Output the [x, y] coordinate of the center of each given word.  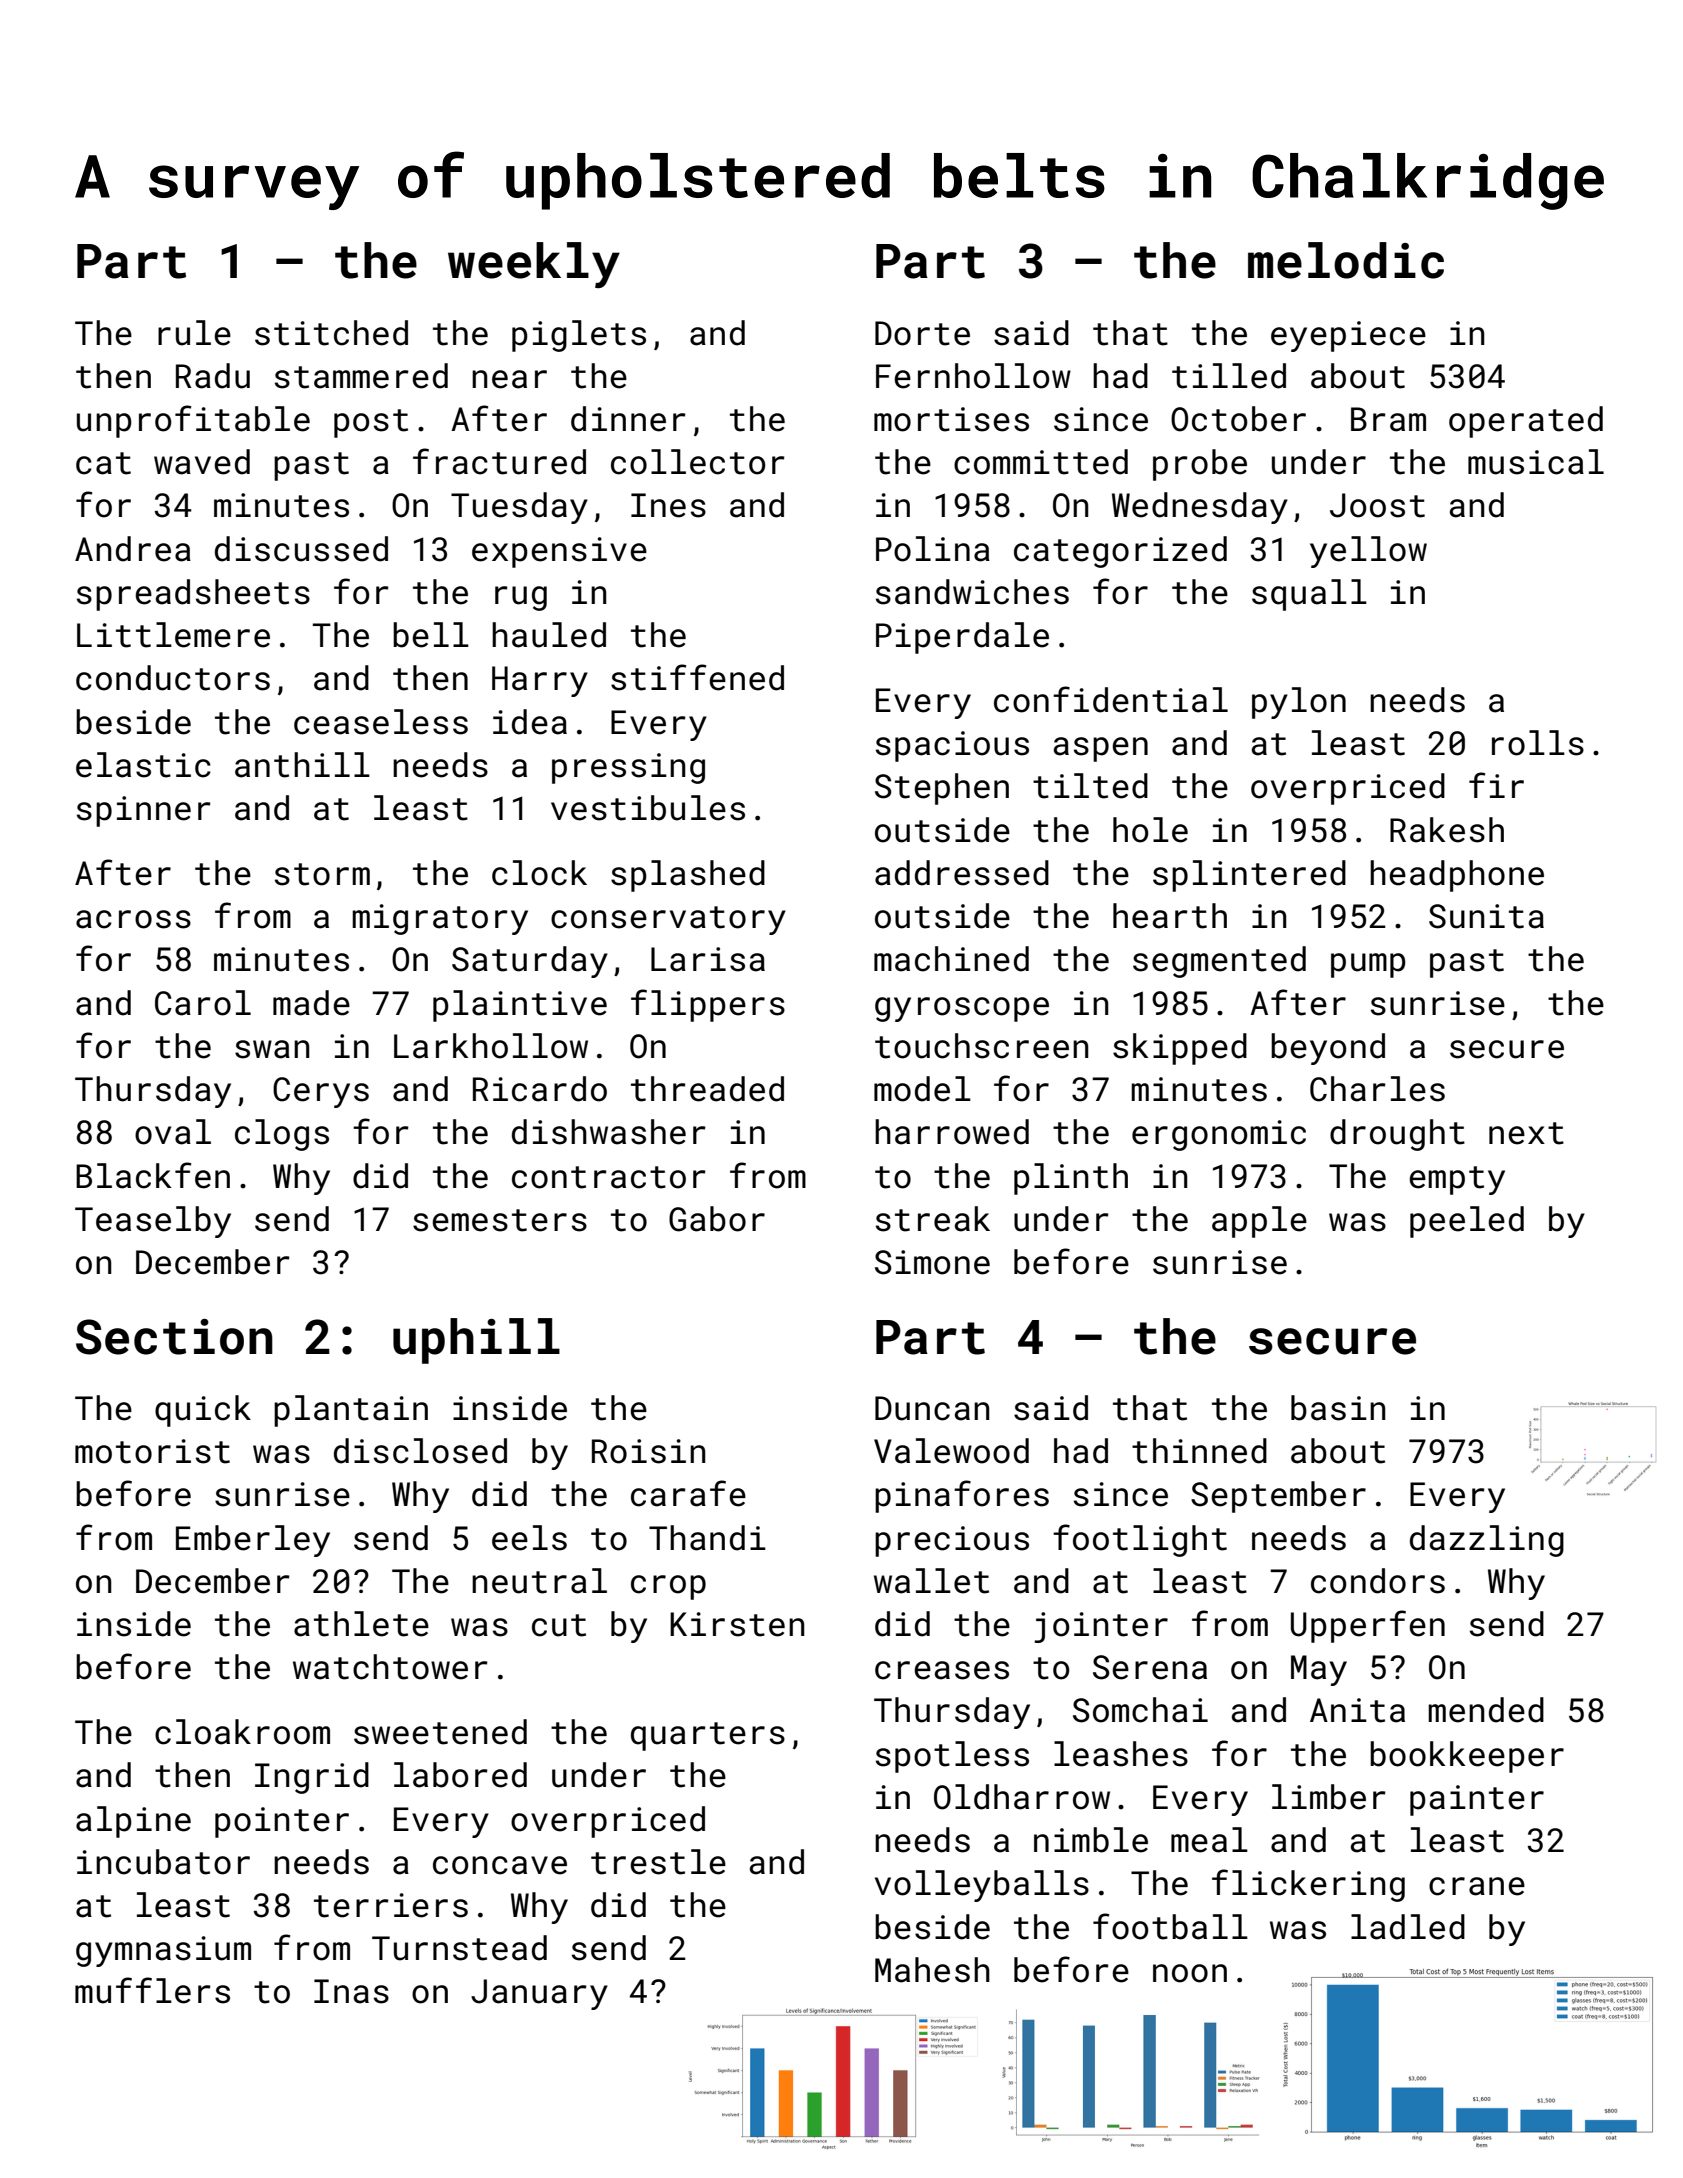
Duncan [932, 1408]
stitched [331, 333]
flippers [708, 1005]
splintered [1249, 876]
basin [1338, 1408]
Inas [351, 1991]
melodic [1346, 260]
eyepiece [1348, 336]
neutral [539, 1581]
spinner [144, 811]
